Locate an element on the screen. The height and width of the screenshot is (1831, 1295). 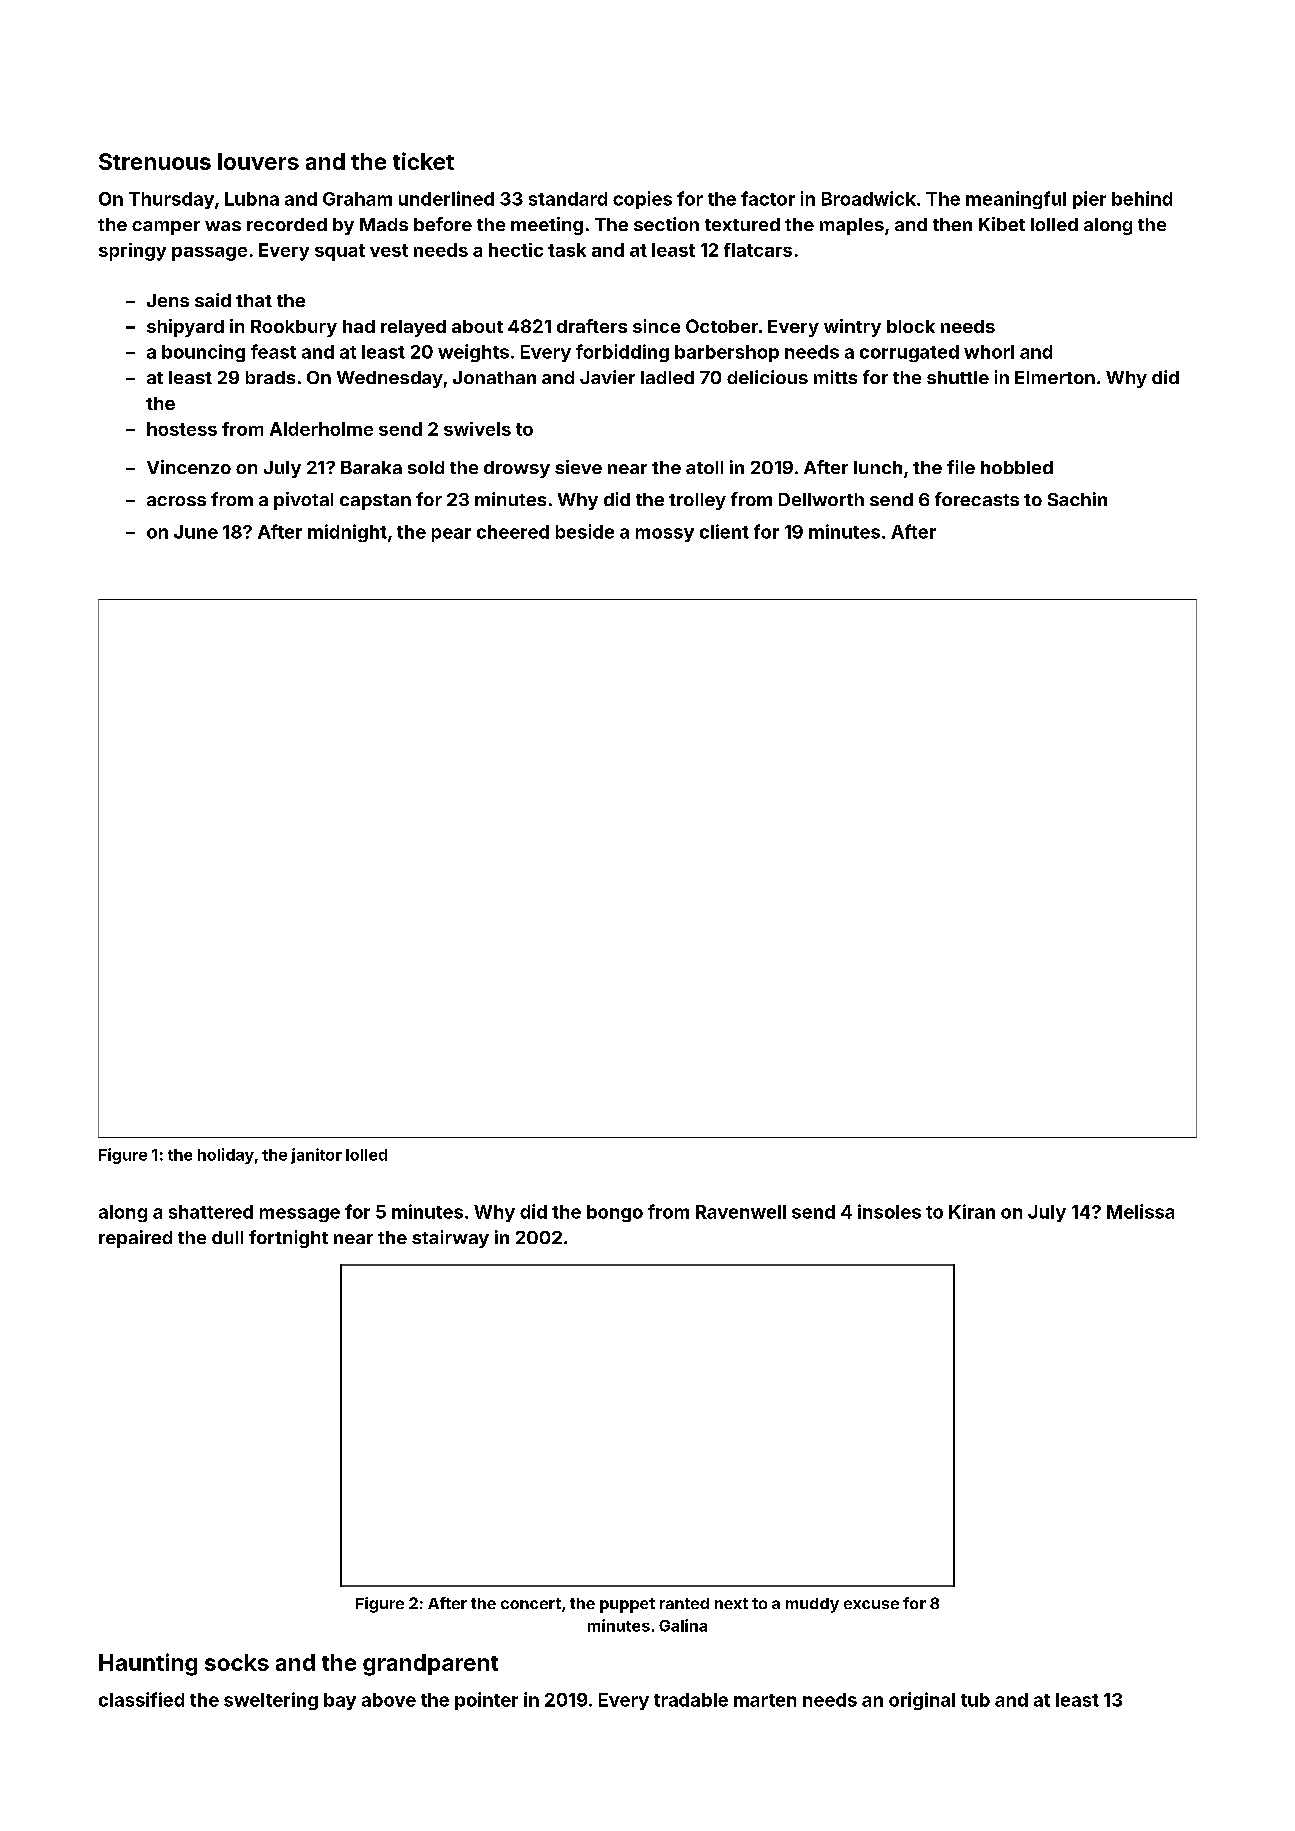
ticket is located at coordinates (423, 161).
